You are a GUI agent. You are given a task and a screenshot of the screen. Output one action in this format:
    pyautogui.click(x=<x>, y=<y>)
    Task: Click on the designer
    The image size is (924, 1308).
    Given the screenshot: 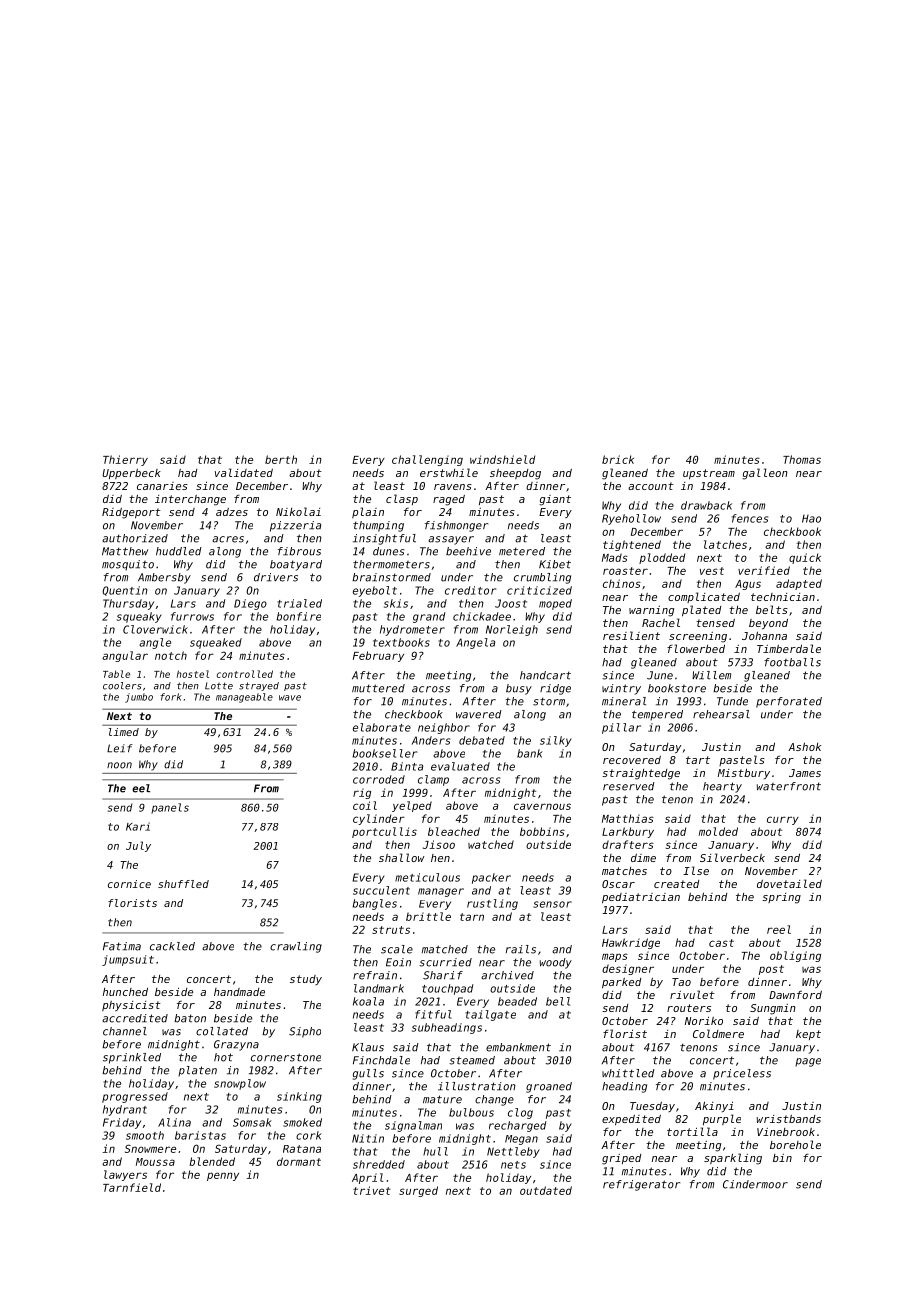 What is the action you would take?
    pyautogui.click(x=628, y=969)
